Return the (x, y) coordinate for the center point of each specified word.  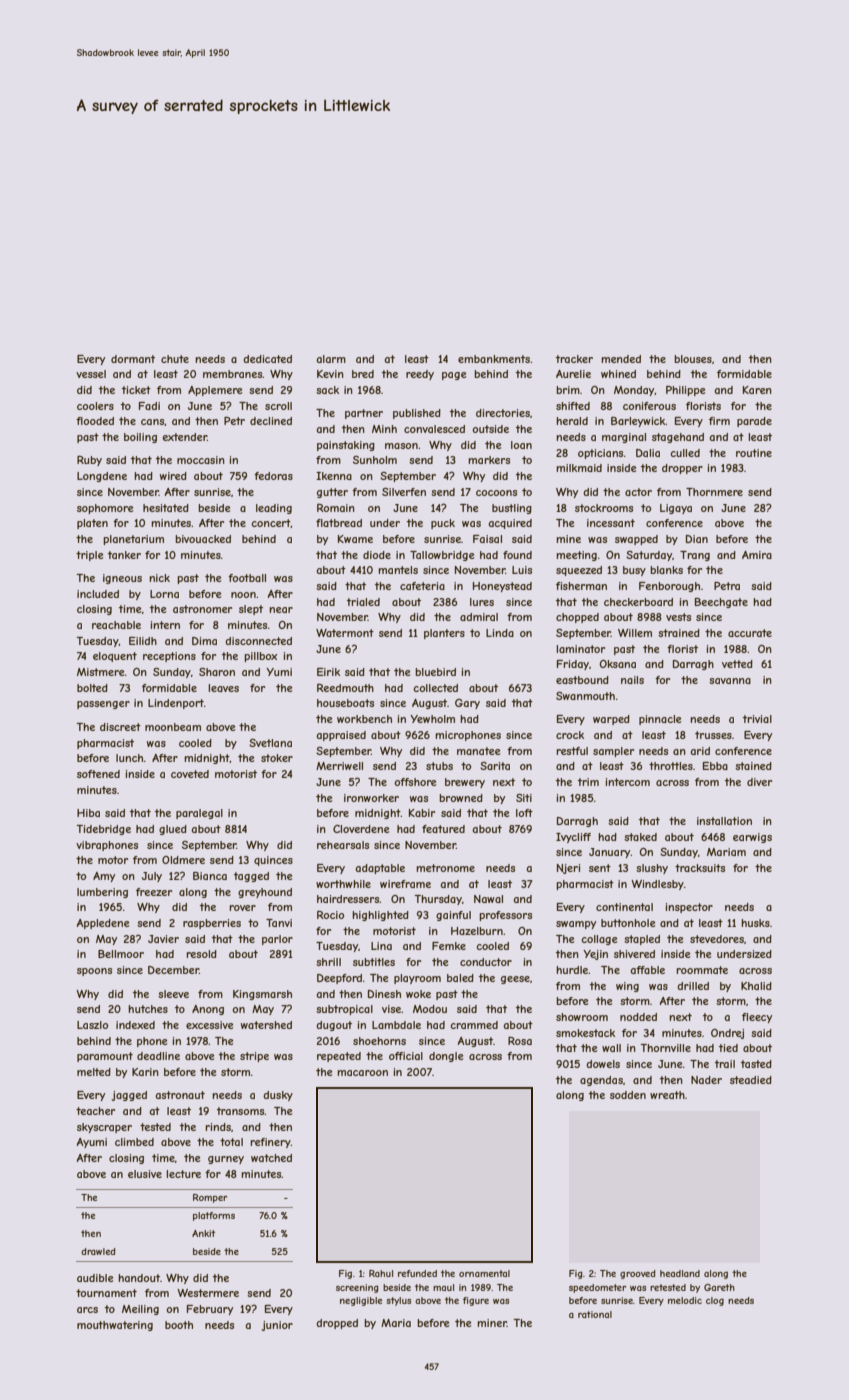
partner (364, 414)
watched (271, 1158)
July (152, 877)
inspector (689, 908)
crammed (474, 1025)
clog (715, 1301)
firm (719, 421)
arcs (87, 1310)
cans (153, 422)
